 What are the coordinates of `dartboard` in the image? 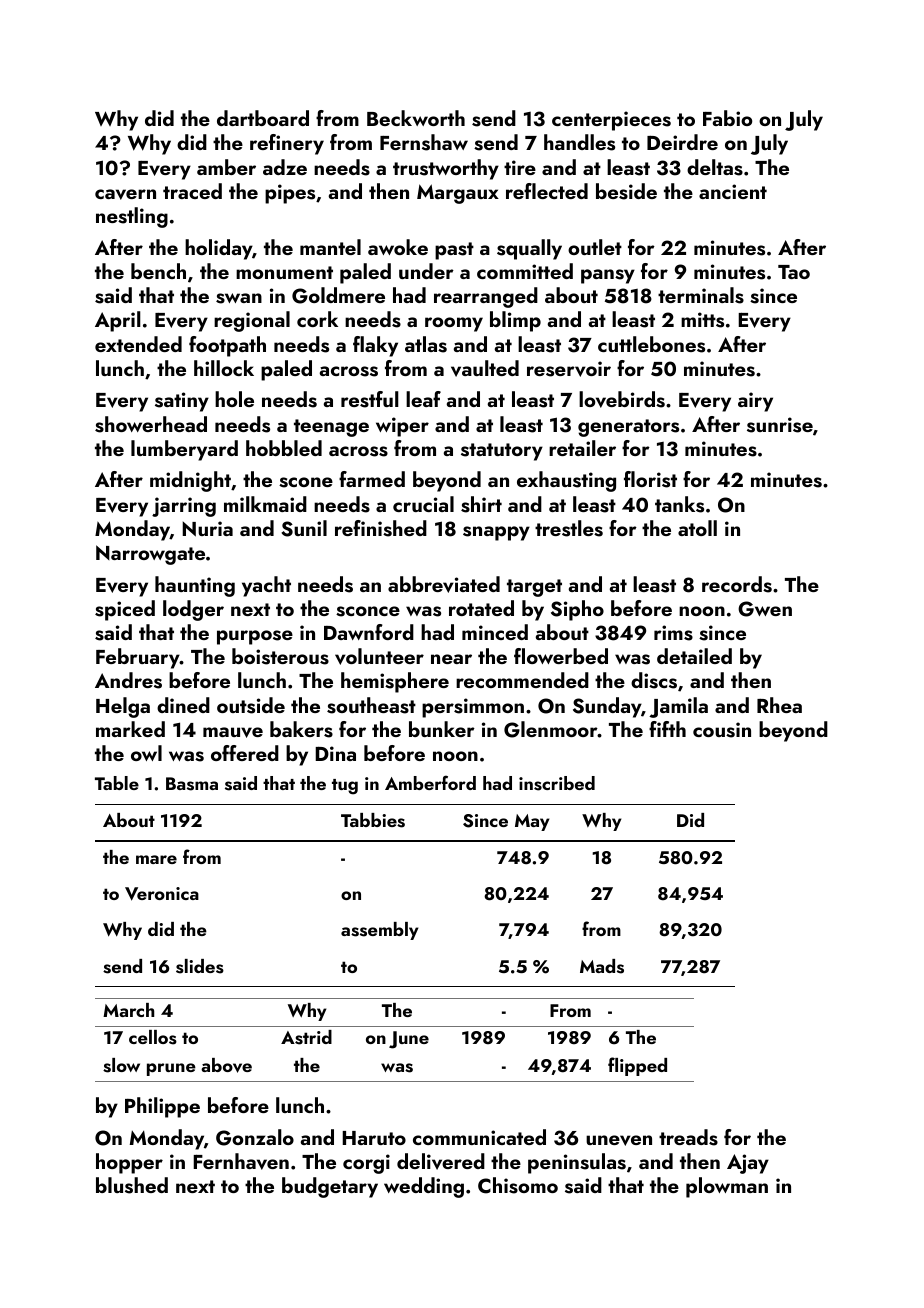 It's located at (263, 118).
